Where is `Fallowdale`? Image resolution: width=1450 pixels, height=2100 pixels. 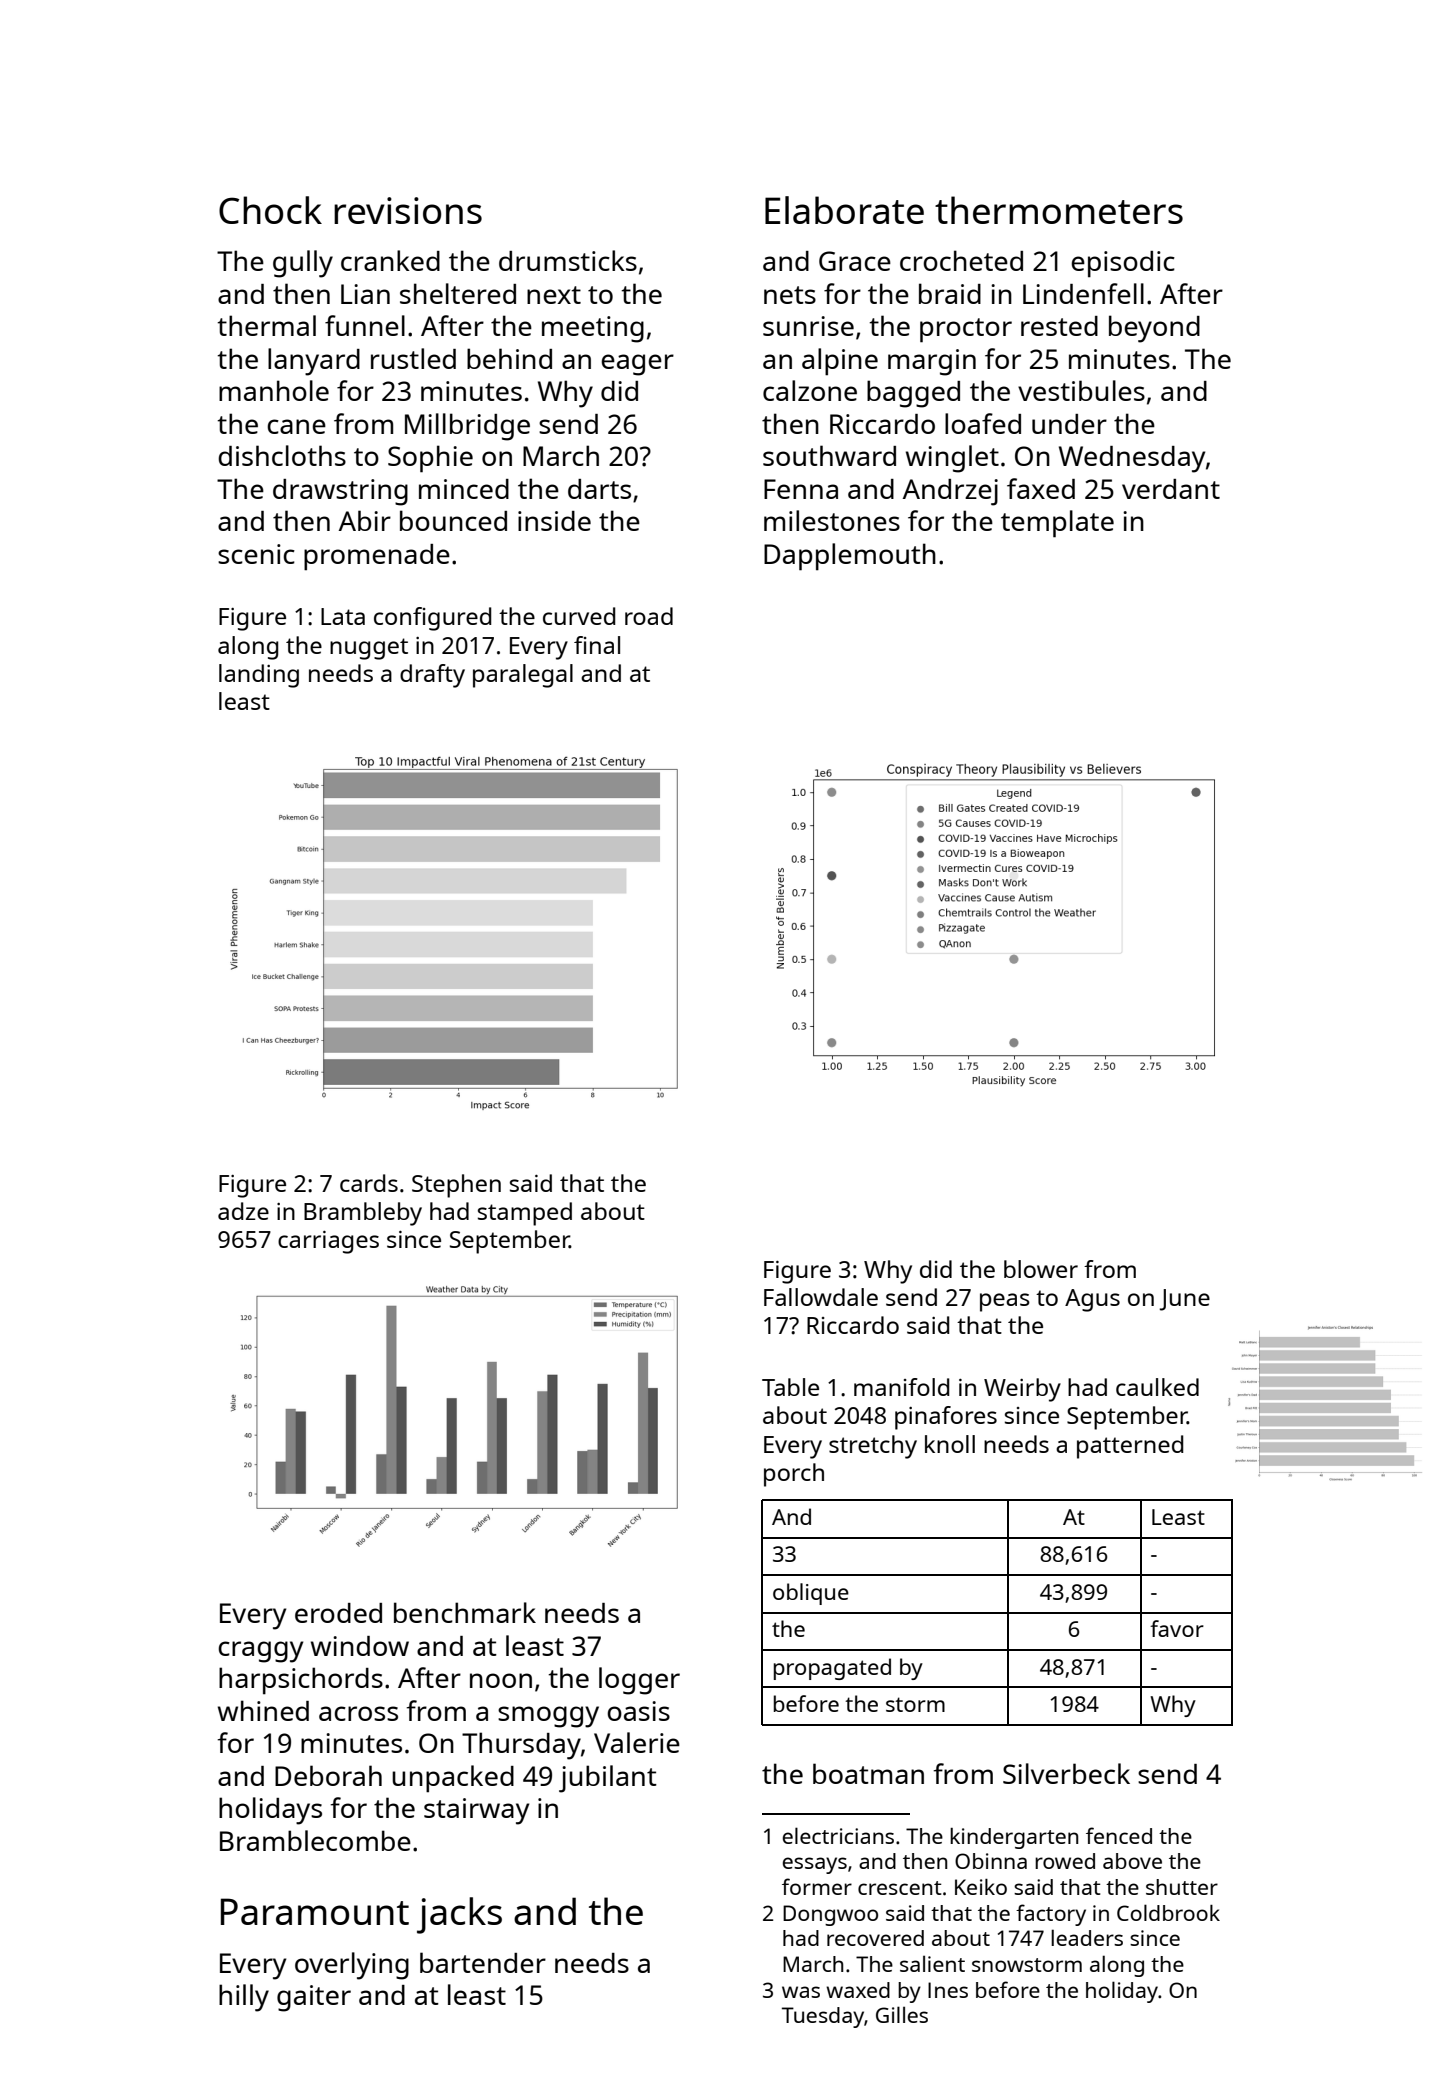
Fallowdale is located at coordinates (821, 1297).
